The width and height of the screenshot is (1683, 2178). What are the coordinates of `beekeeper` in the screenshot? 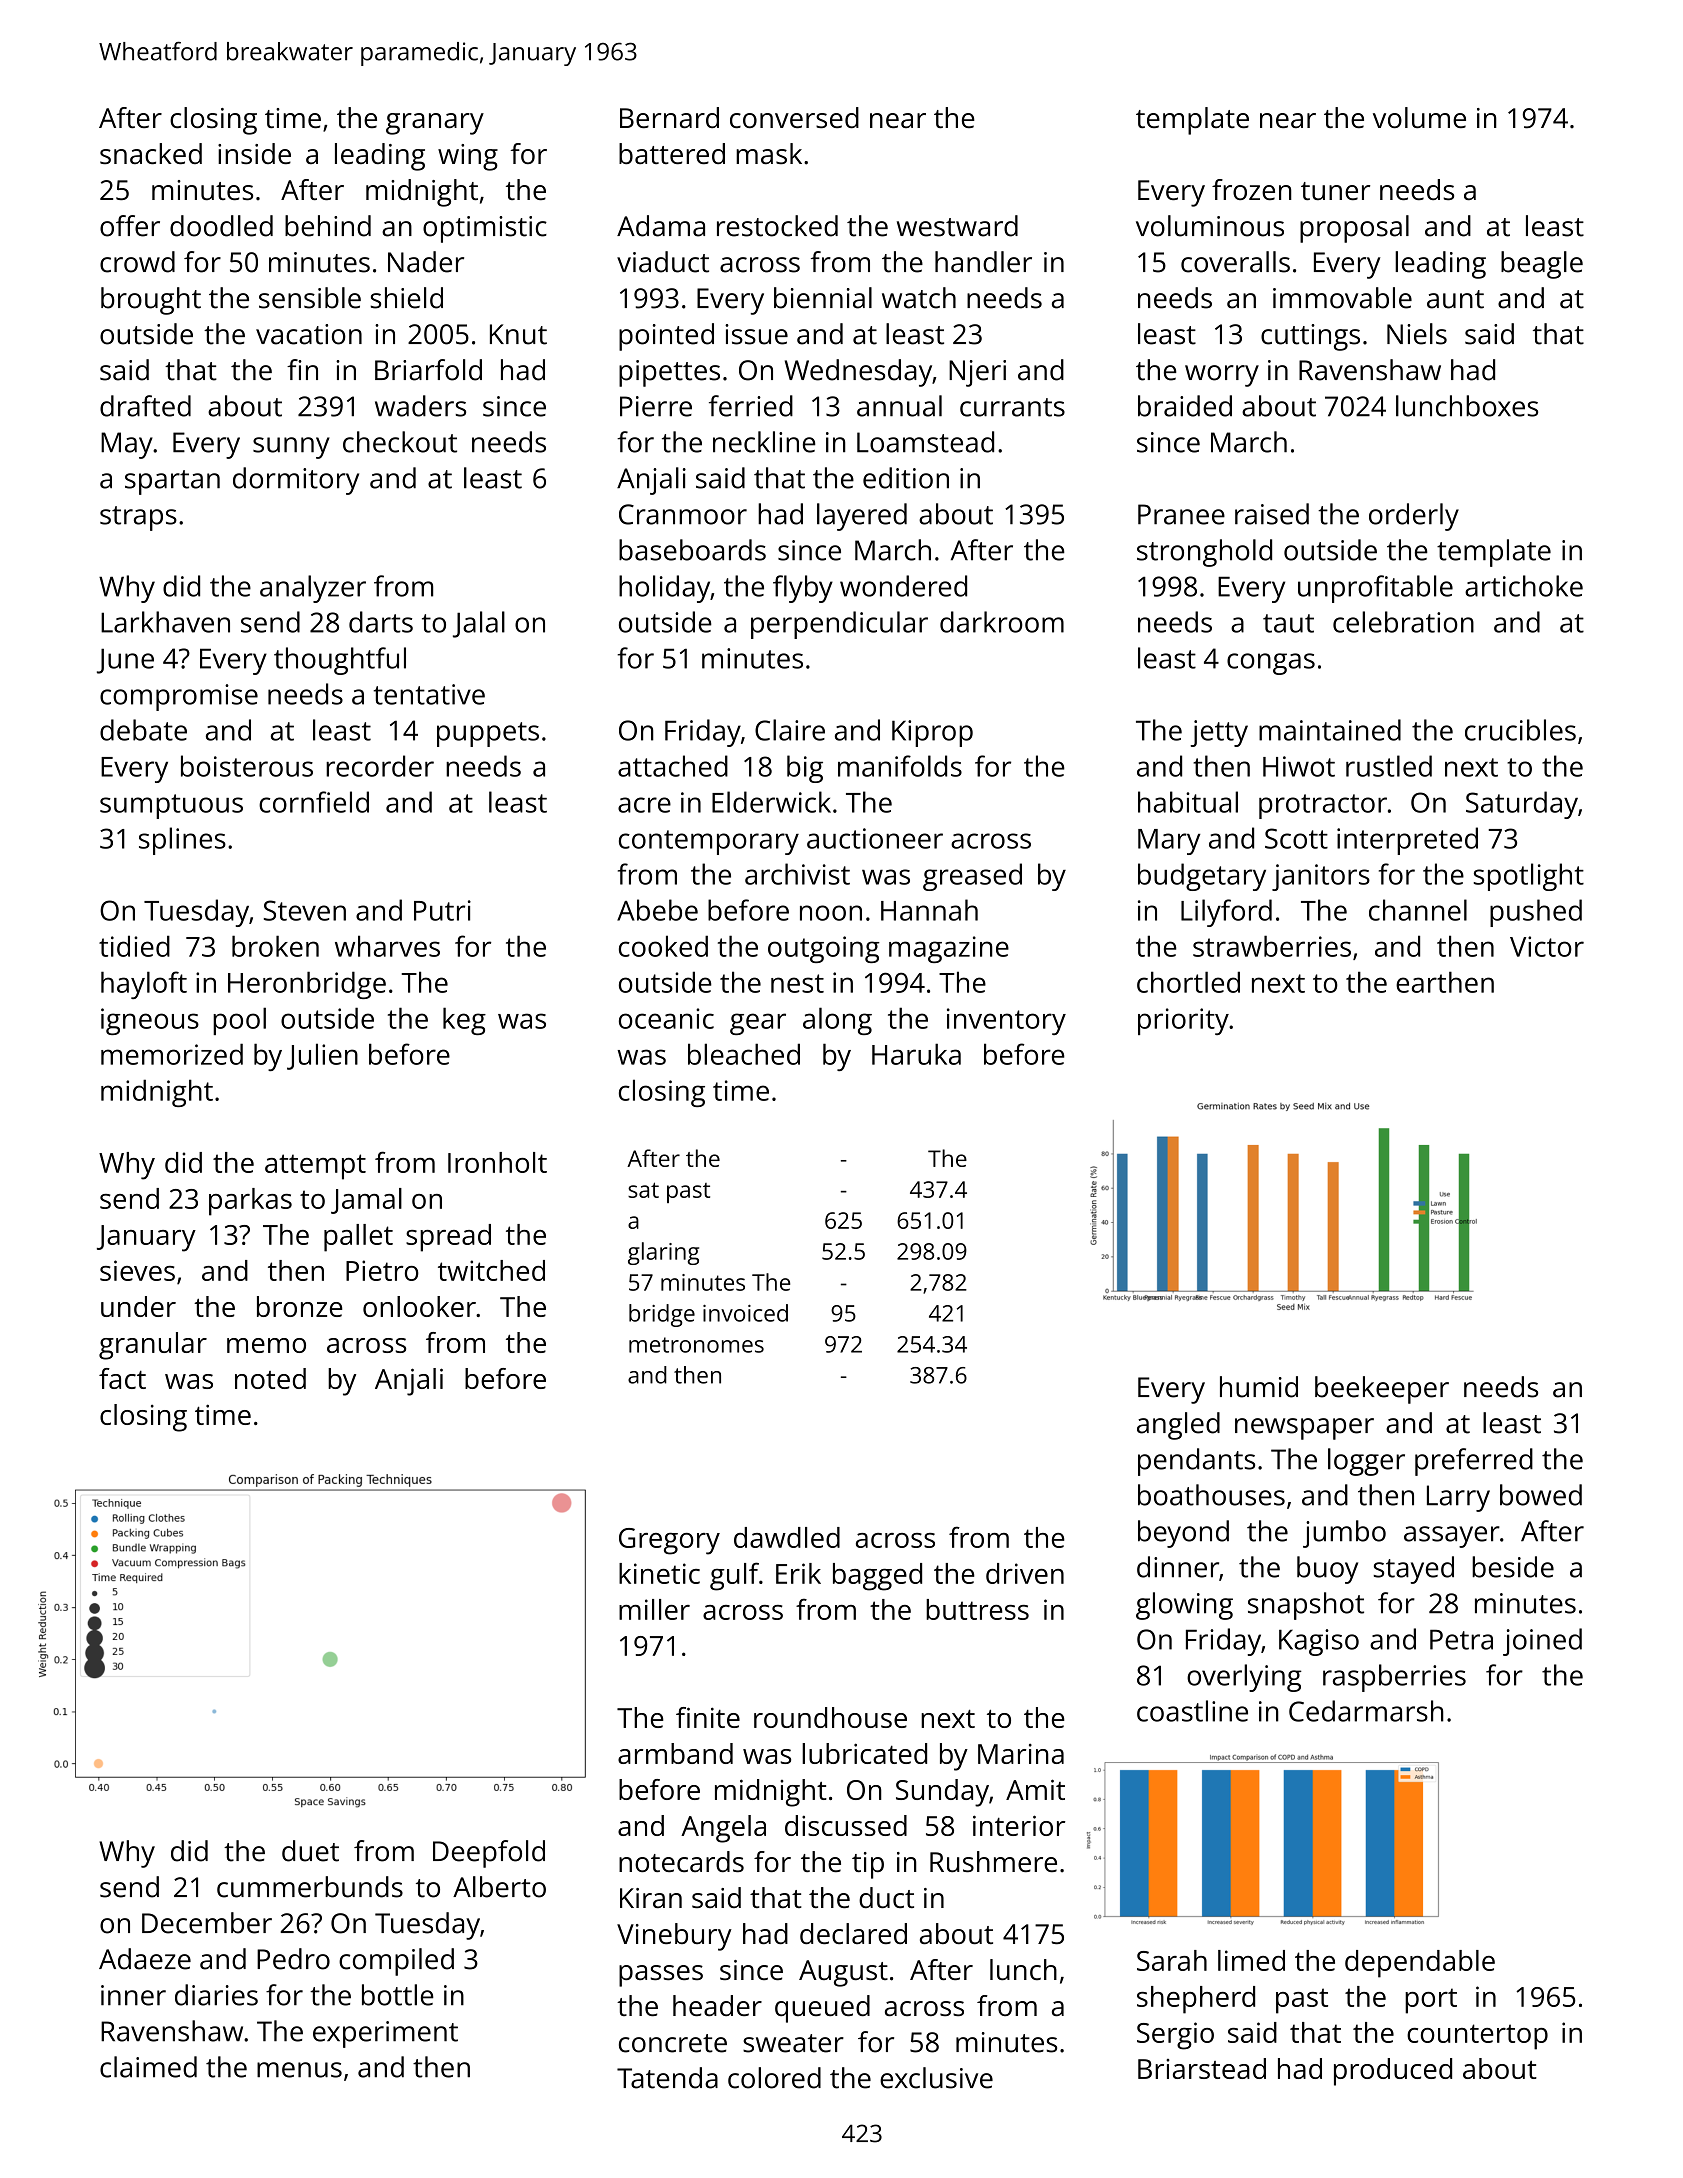 It's located at (1382, 1390).
